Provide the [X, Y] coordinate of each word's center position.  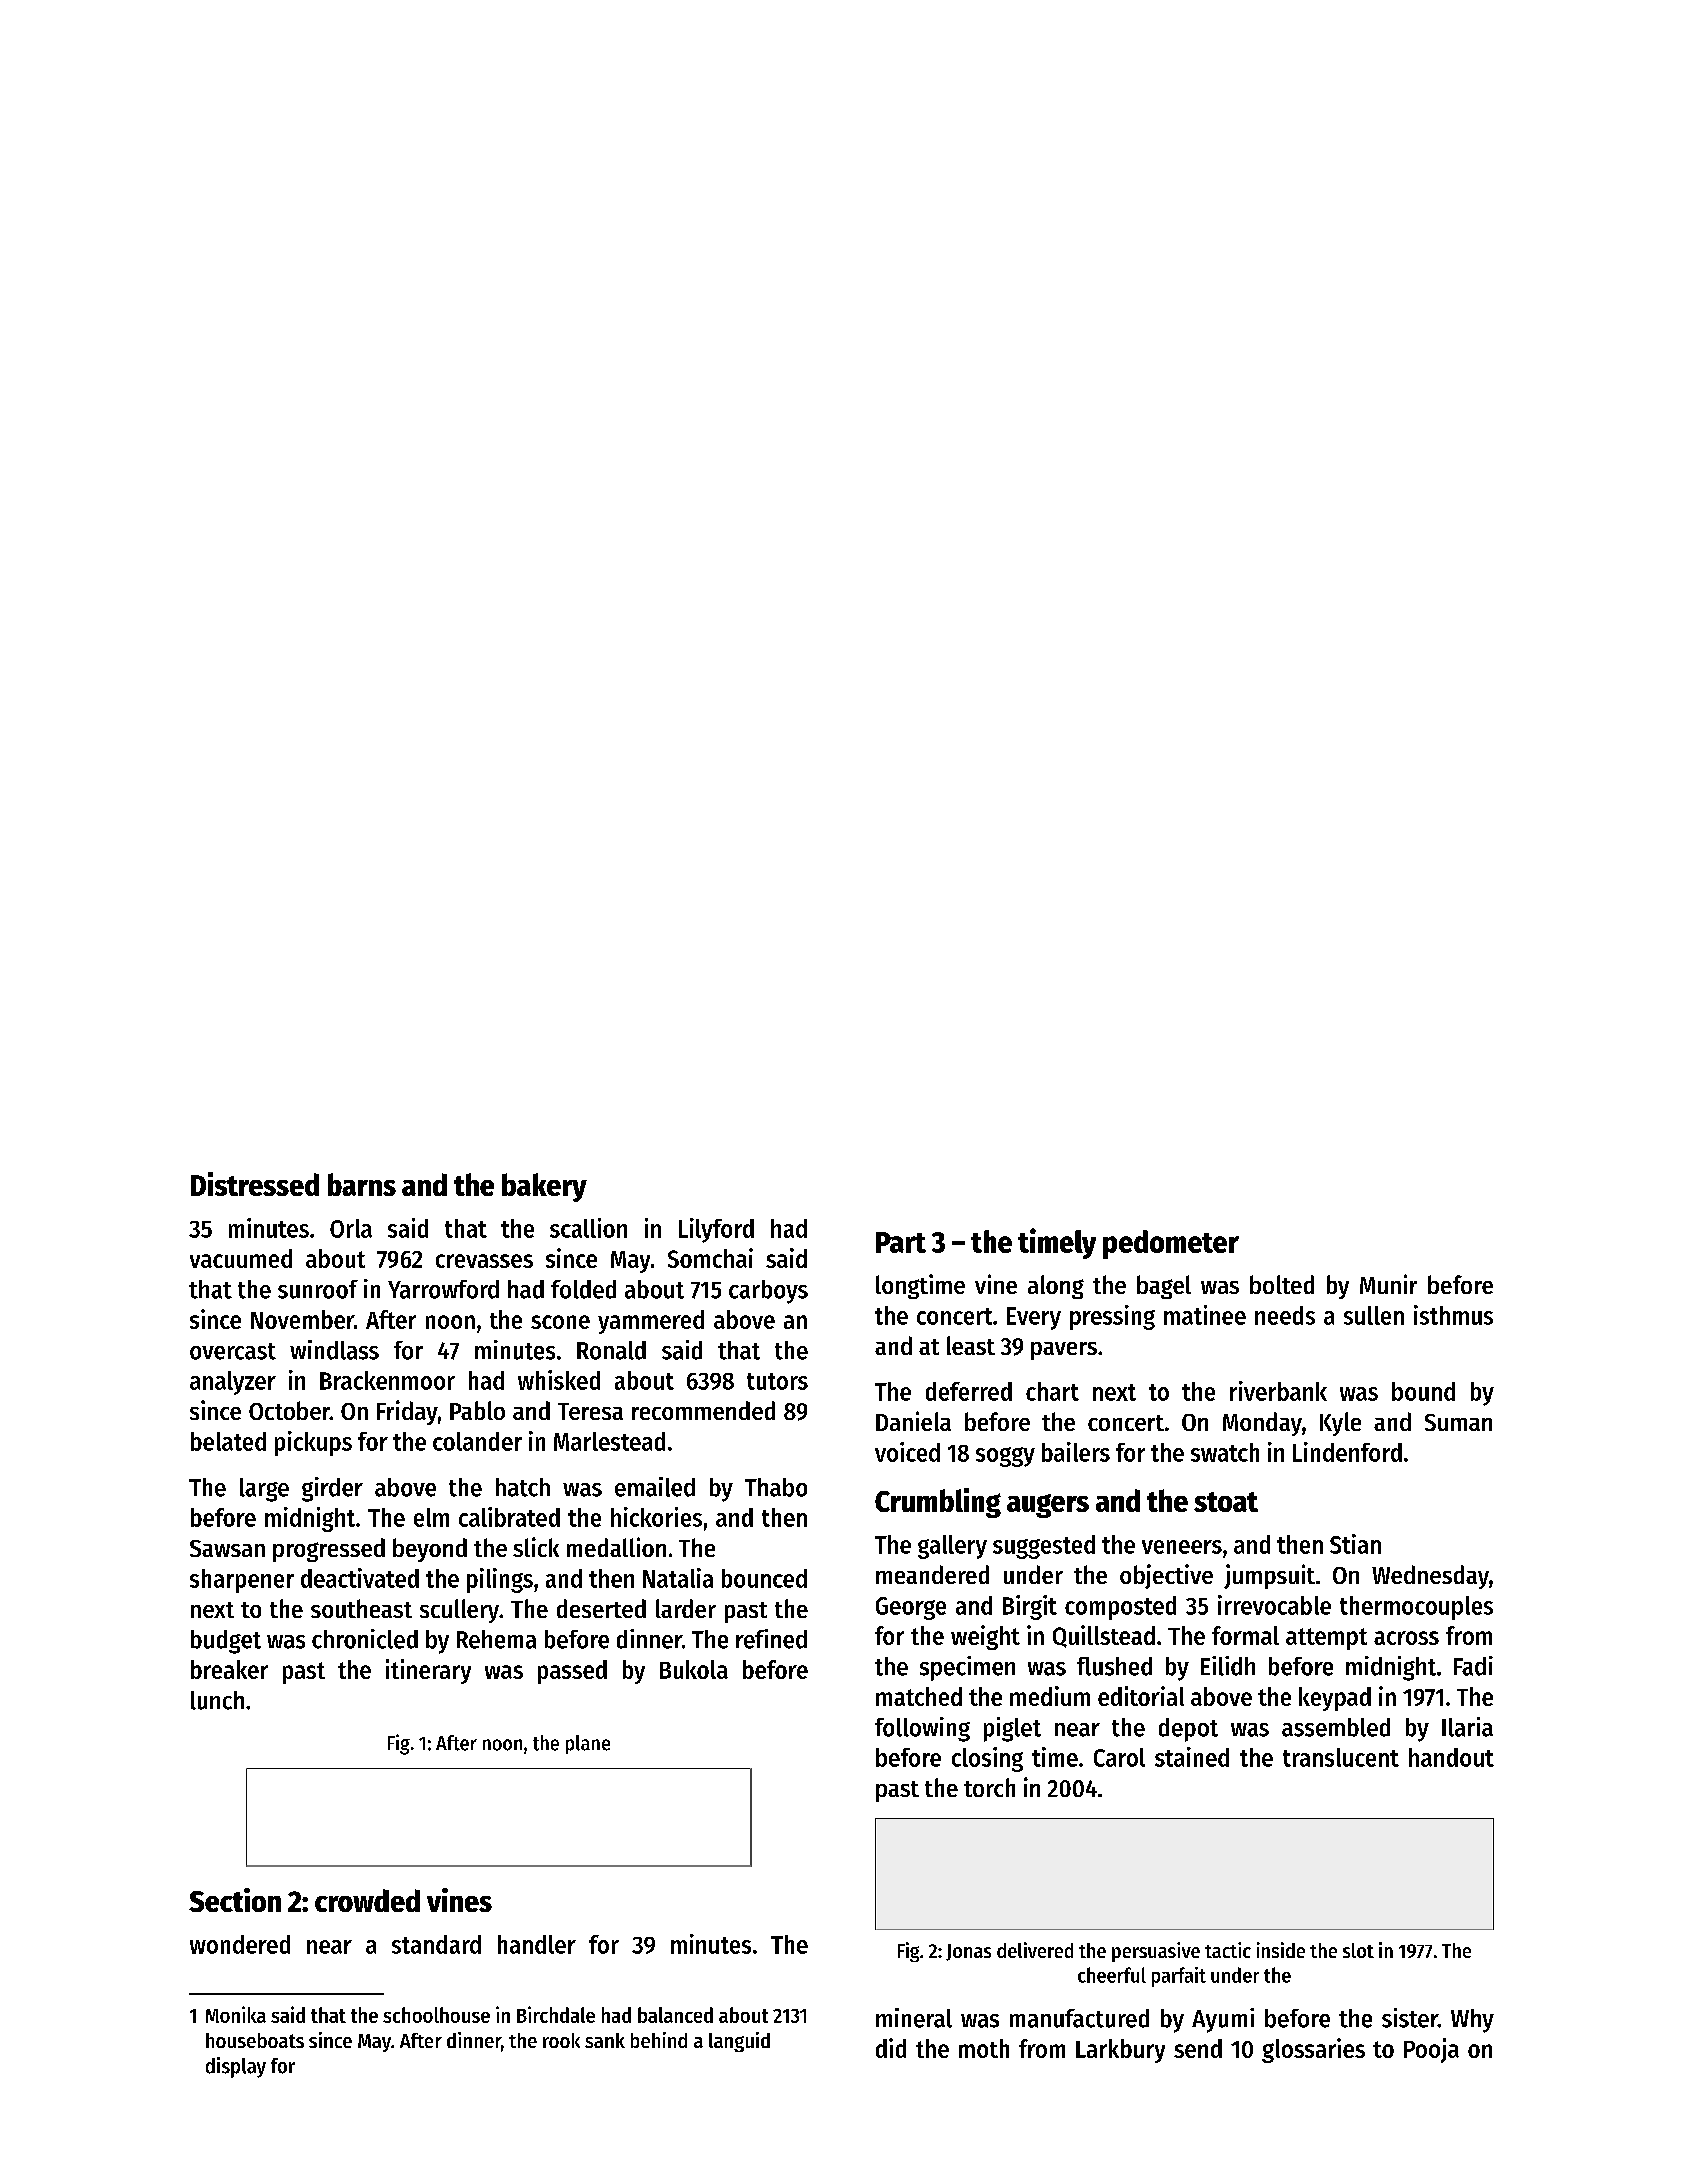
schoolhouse [436, 2015]
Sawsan [227, 1548]
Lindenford [1347, 1452]
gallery [952, 1547]
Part [901, 1242]
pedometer [1171, 1244]
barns [362, 1184]
